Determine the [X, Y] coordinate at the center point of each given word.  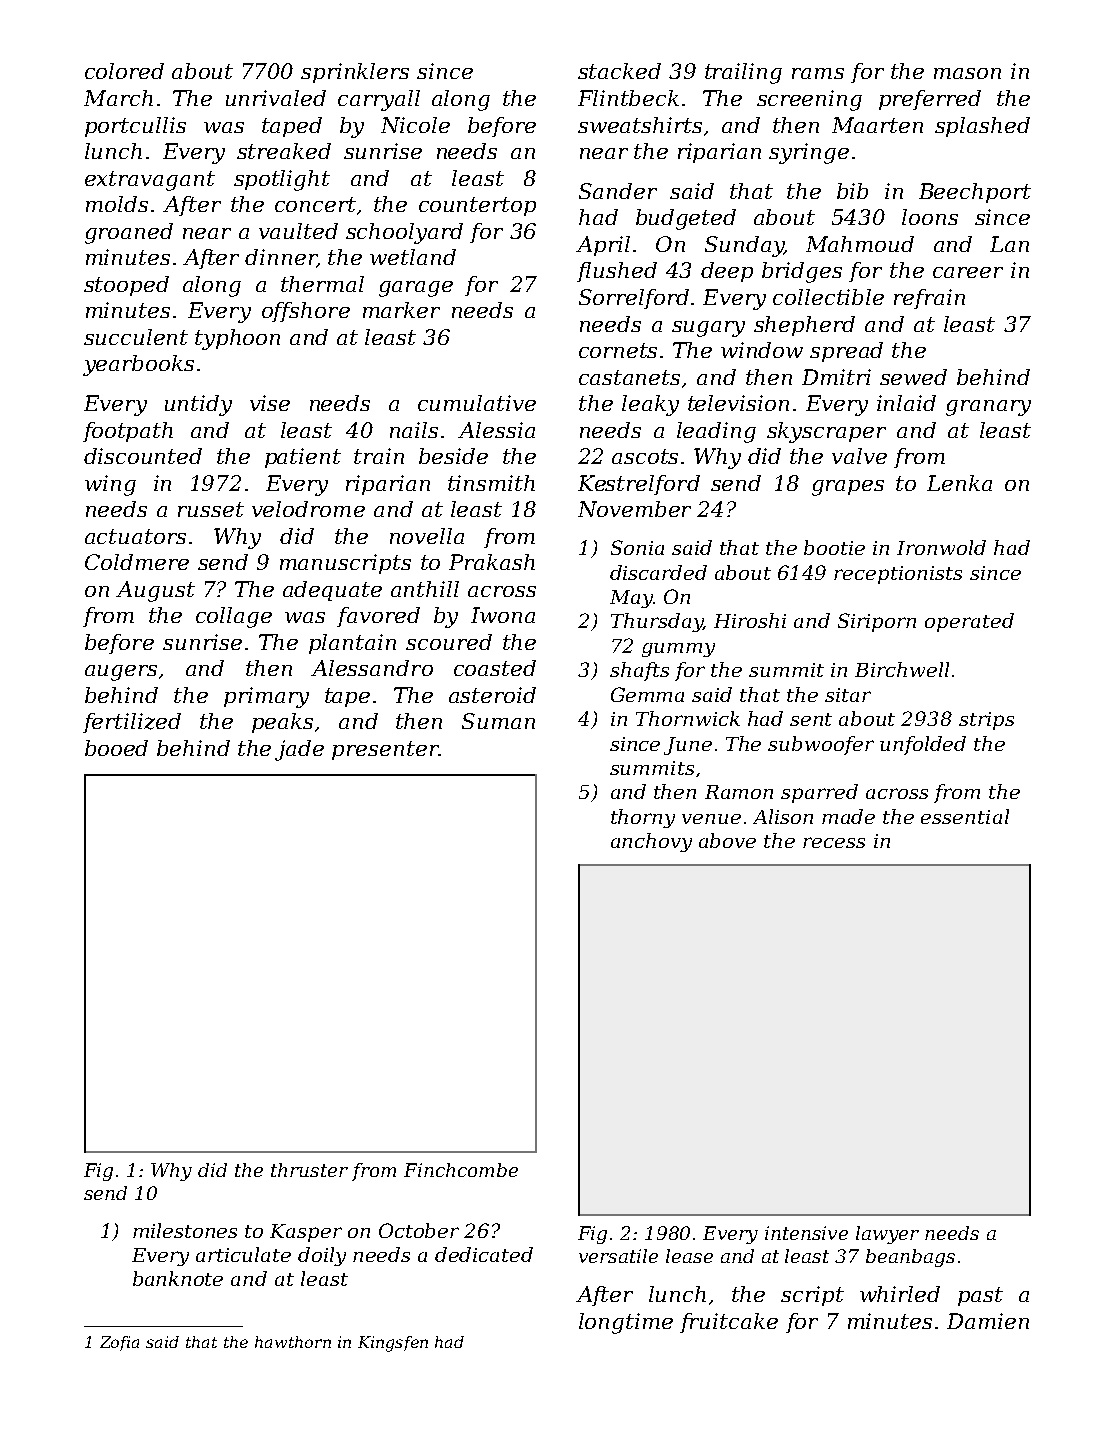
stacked [619, 71]
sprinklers [355, 73]
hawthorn [293, 1342]
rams [818, 73]
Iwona [503, 615]
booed [116, 748]
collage [234, 617]
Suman [498, 721]
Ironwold [941, 547]
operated [969, 622]
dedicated [484, 1254]
